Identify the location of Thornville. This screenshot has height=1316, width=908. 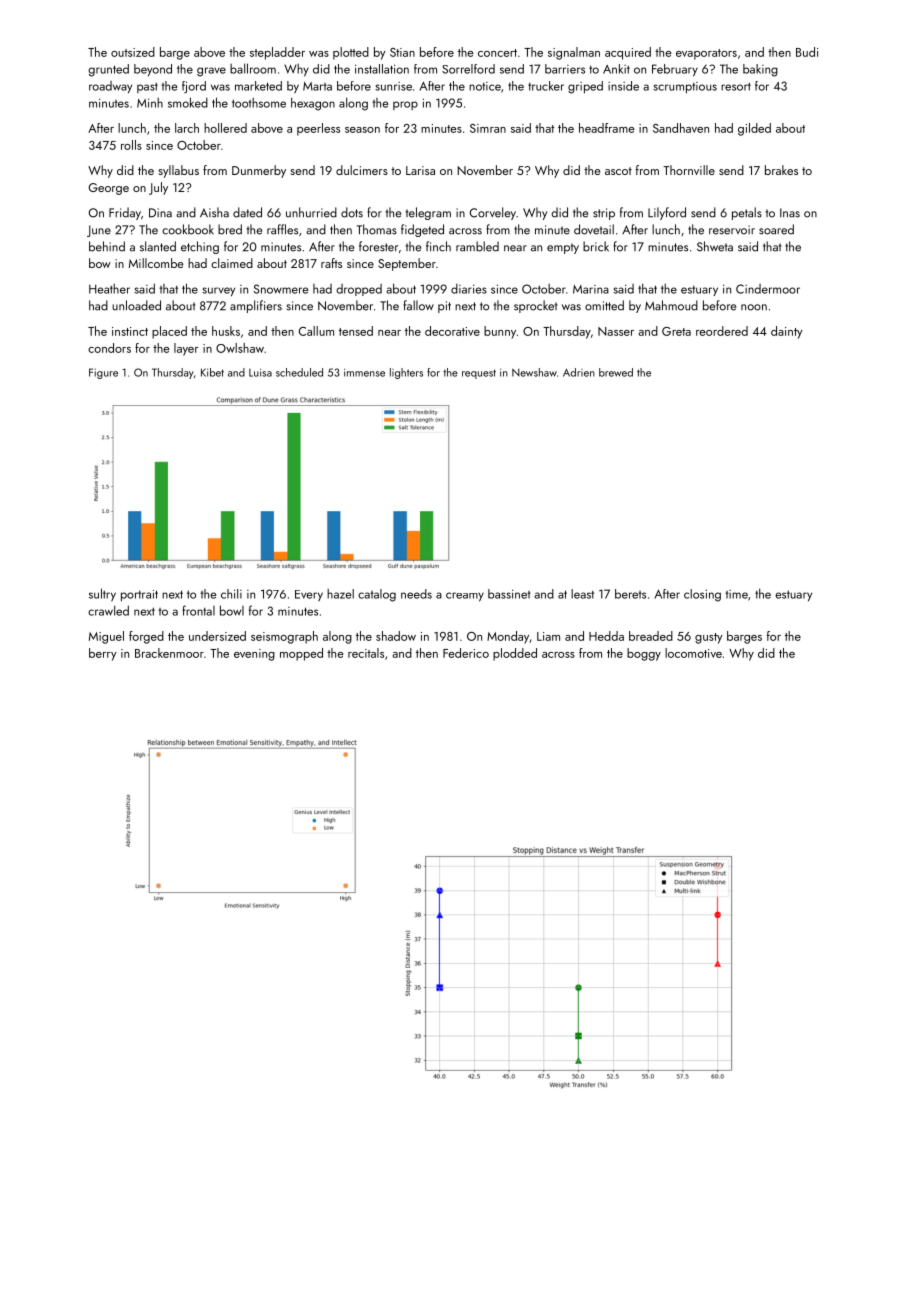
(689, 170).
